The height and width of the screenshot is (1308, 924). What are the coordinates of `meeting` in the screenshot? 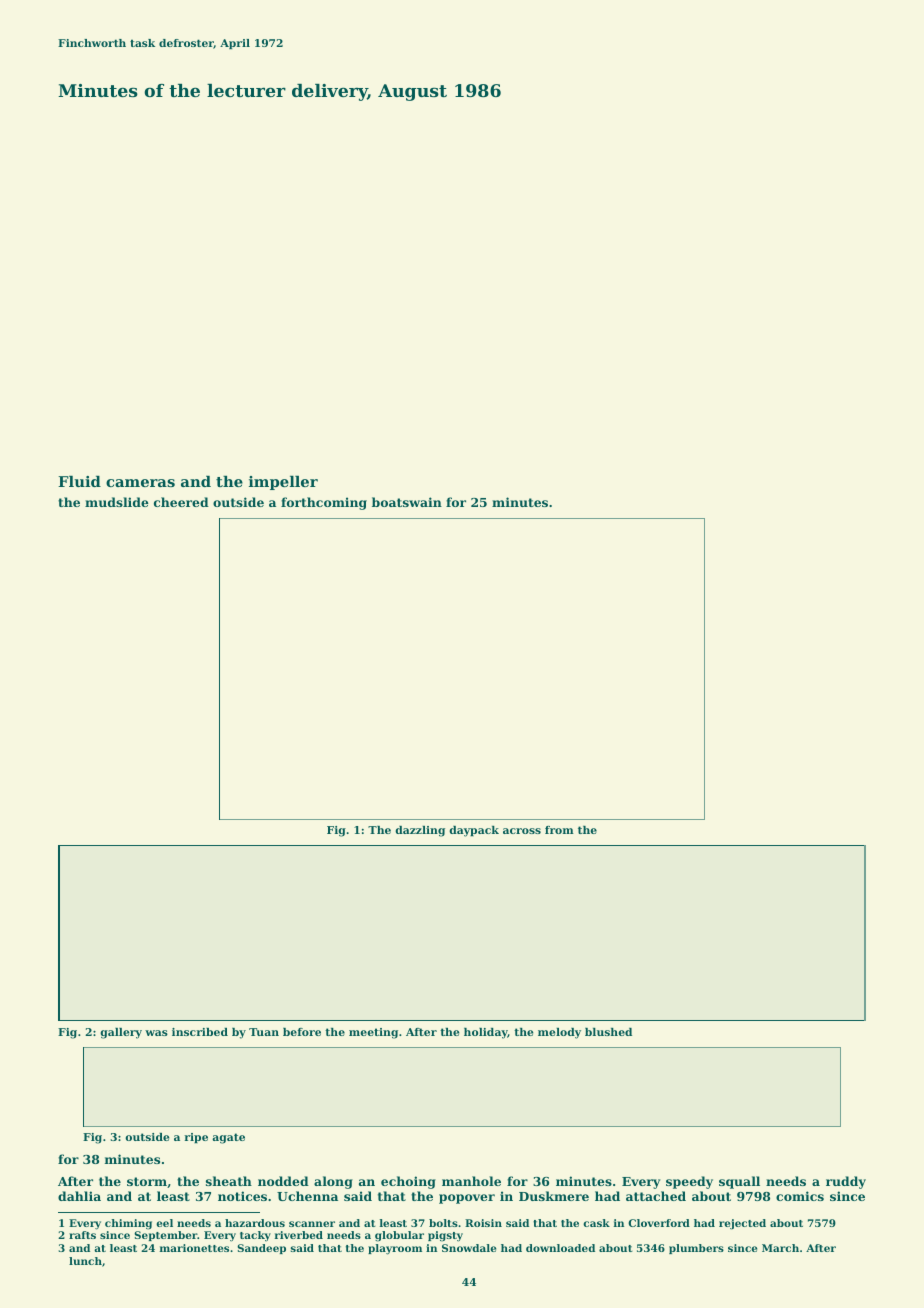 It's located at (373, 1033).
